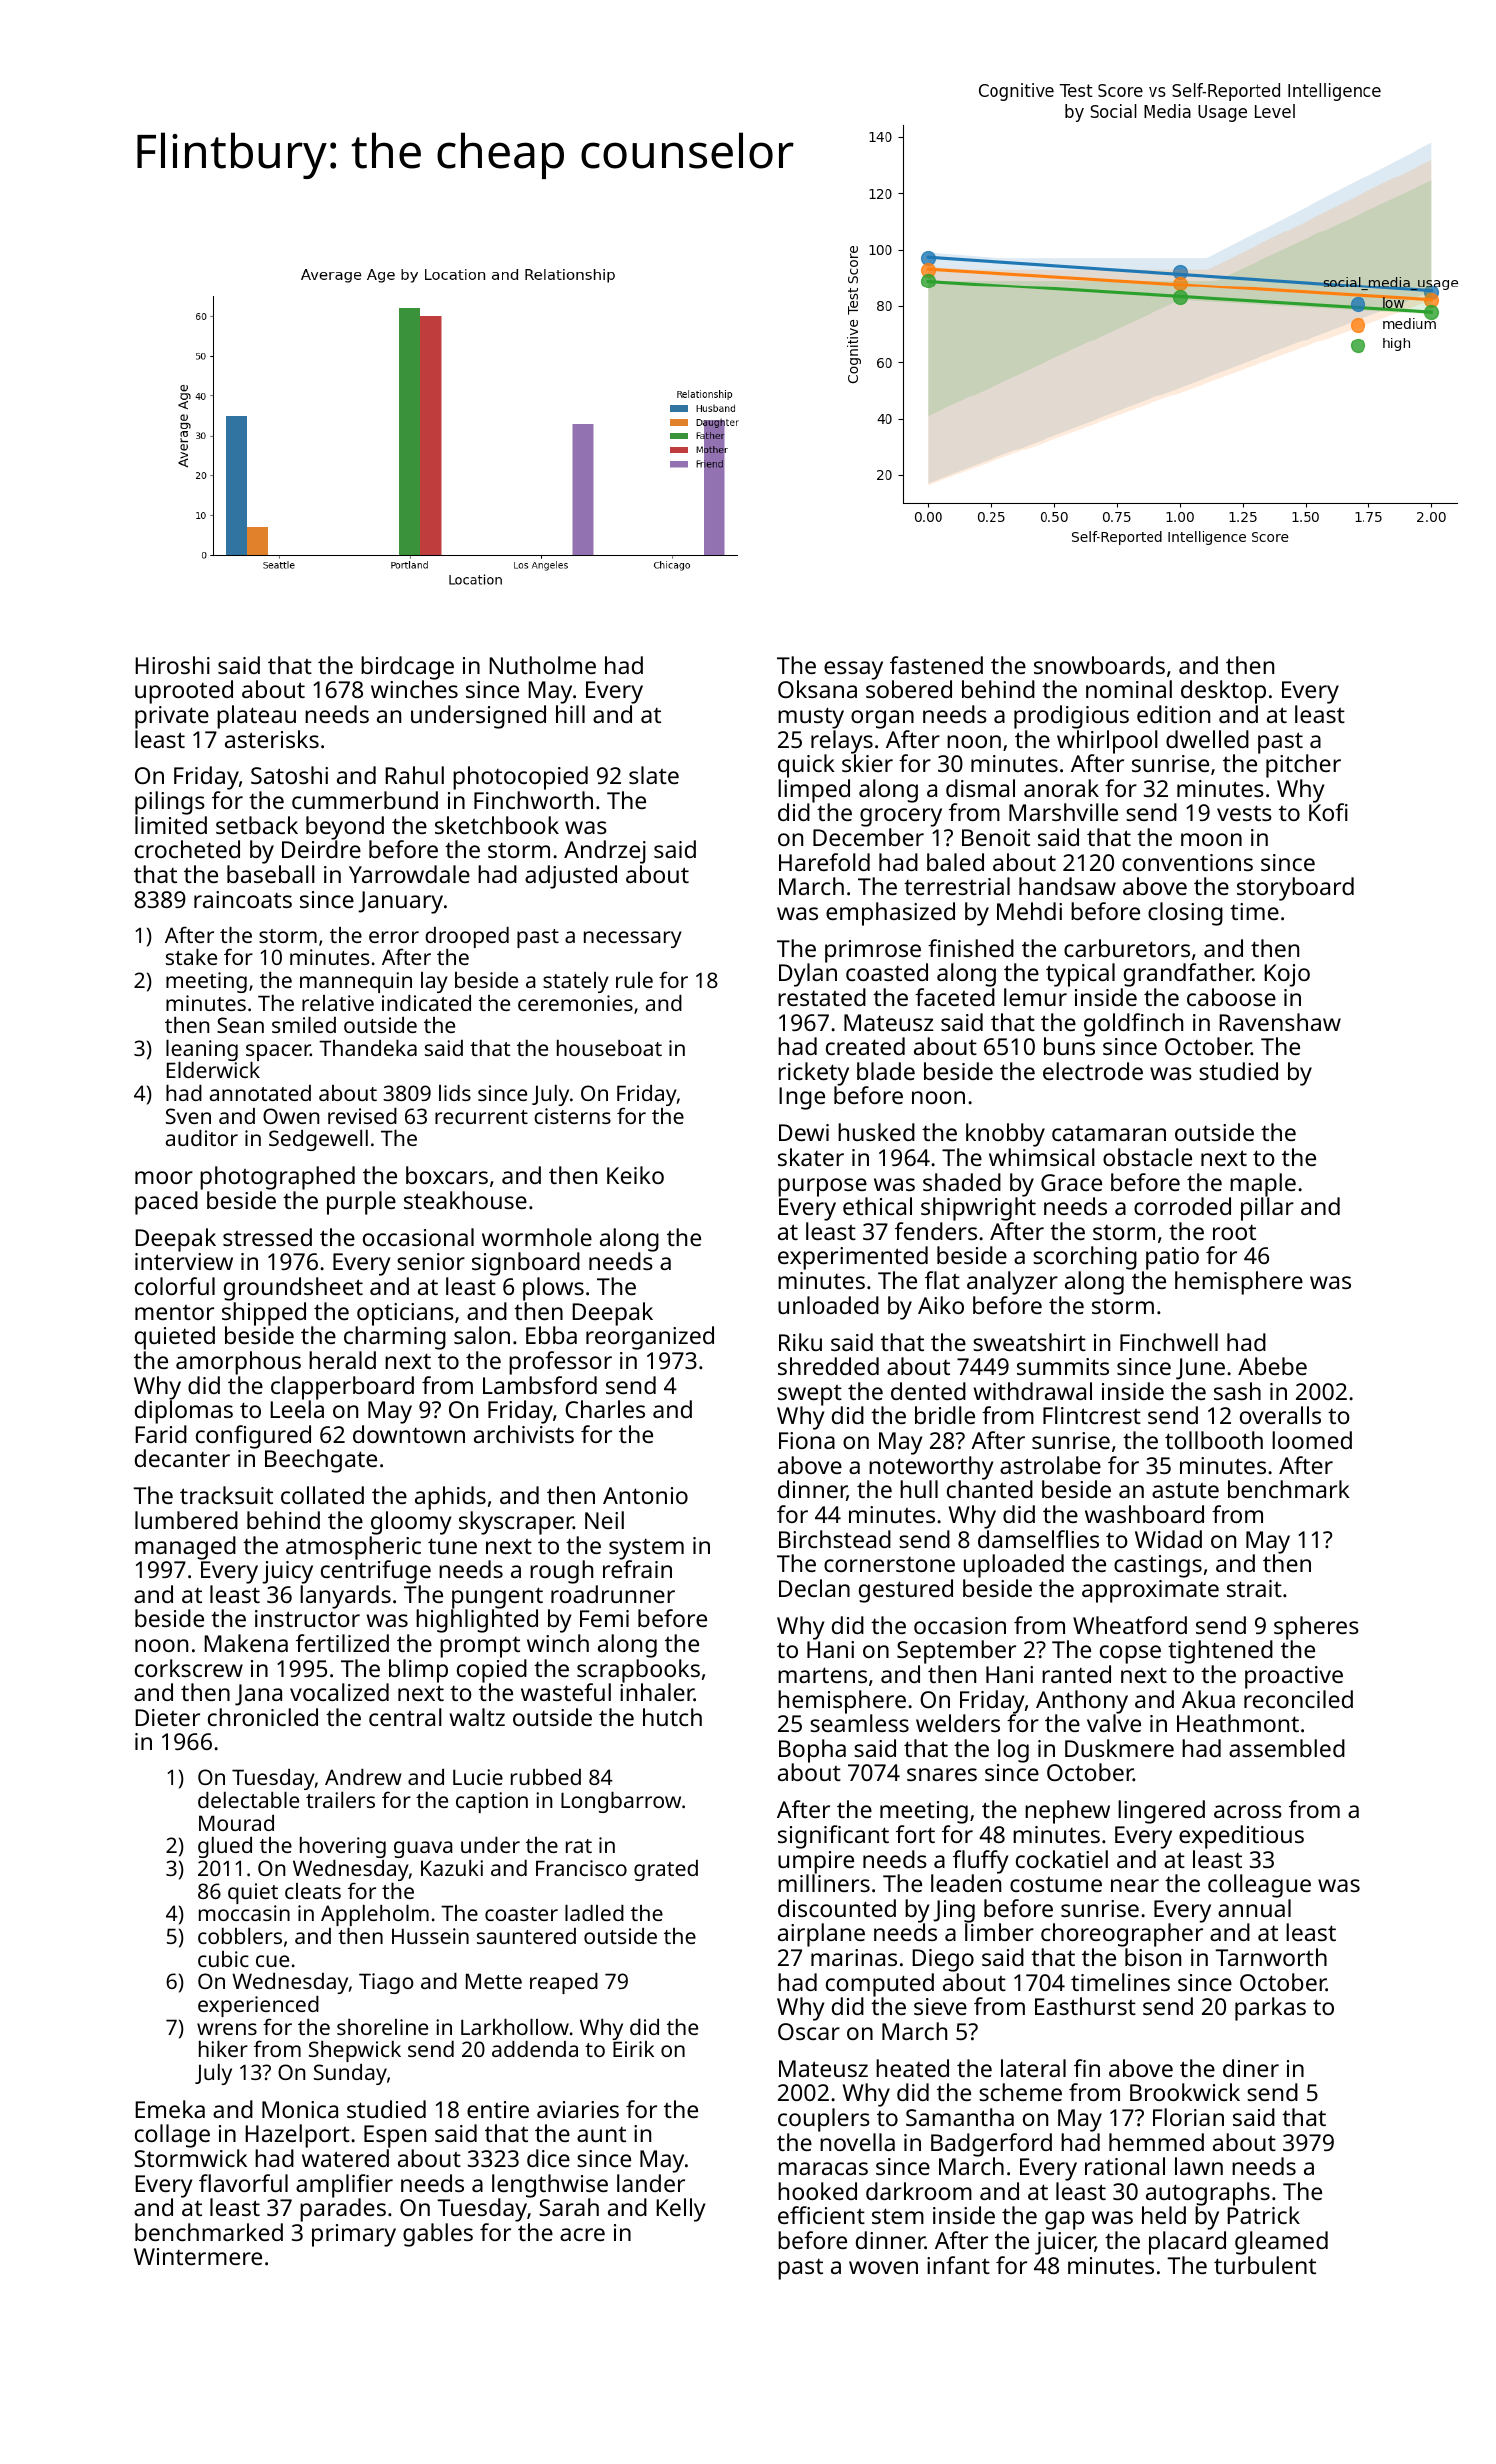 This screenshot has width=1496, height=2464. What do you see at coordinates (198, 2256) in the screenshot?
I see `Wintermere` at bounding box center [198, 2256].
